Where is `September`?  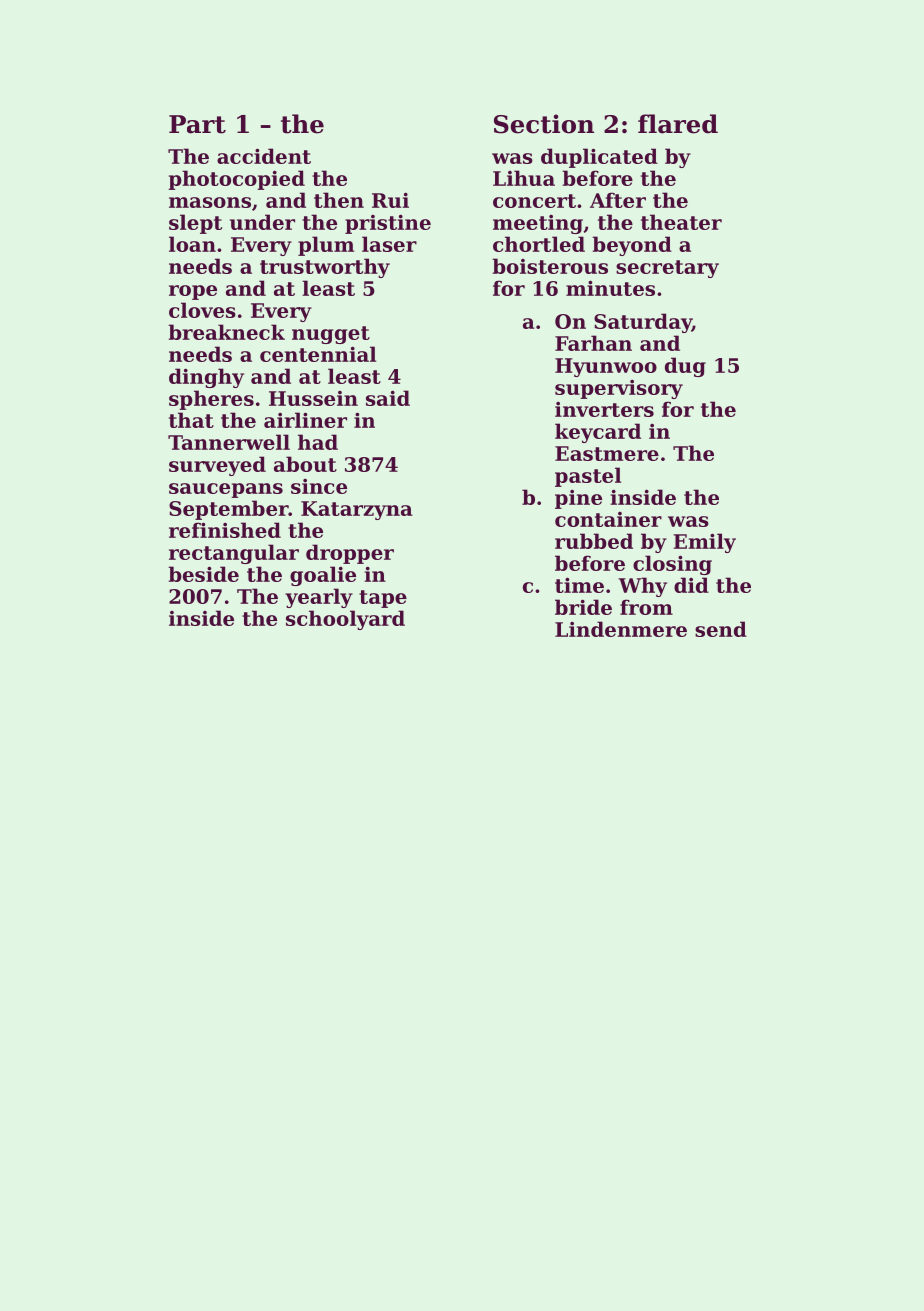 September is located at coordinates (229, 510).
